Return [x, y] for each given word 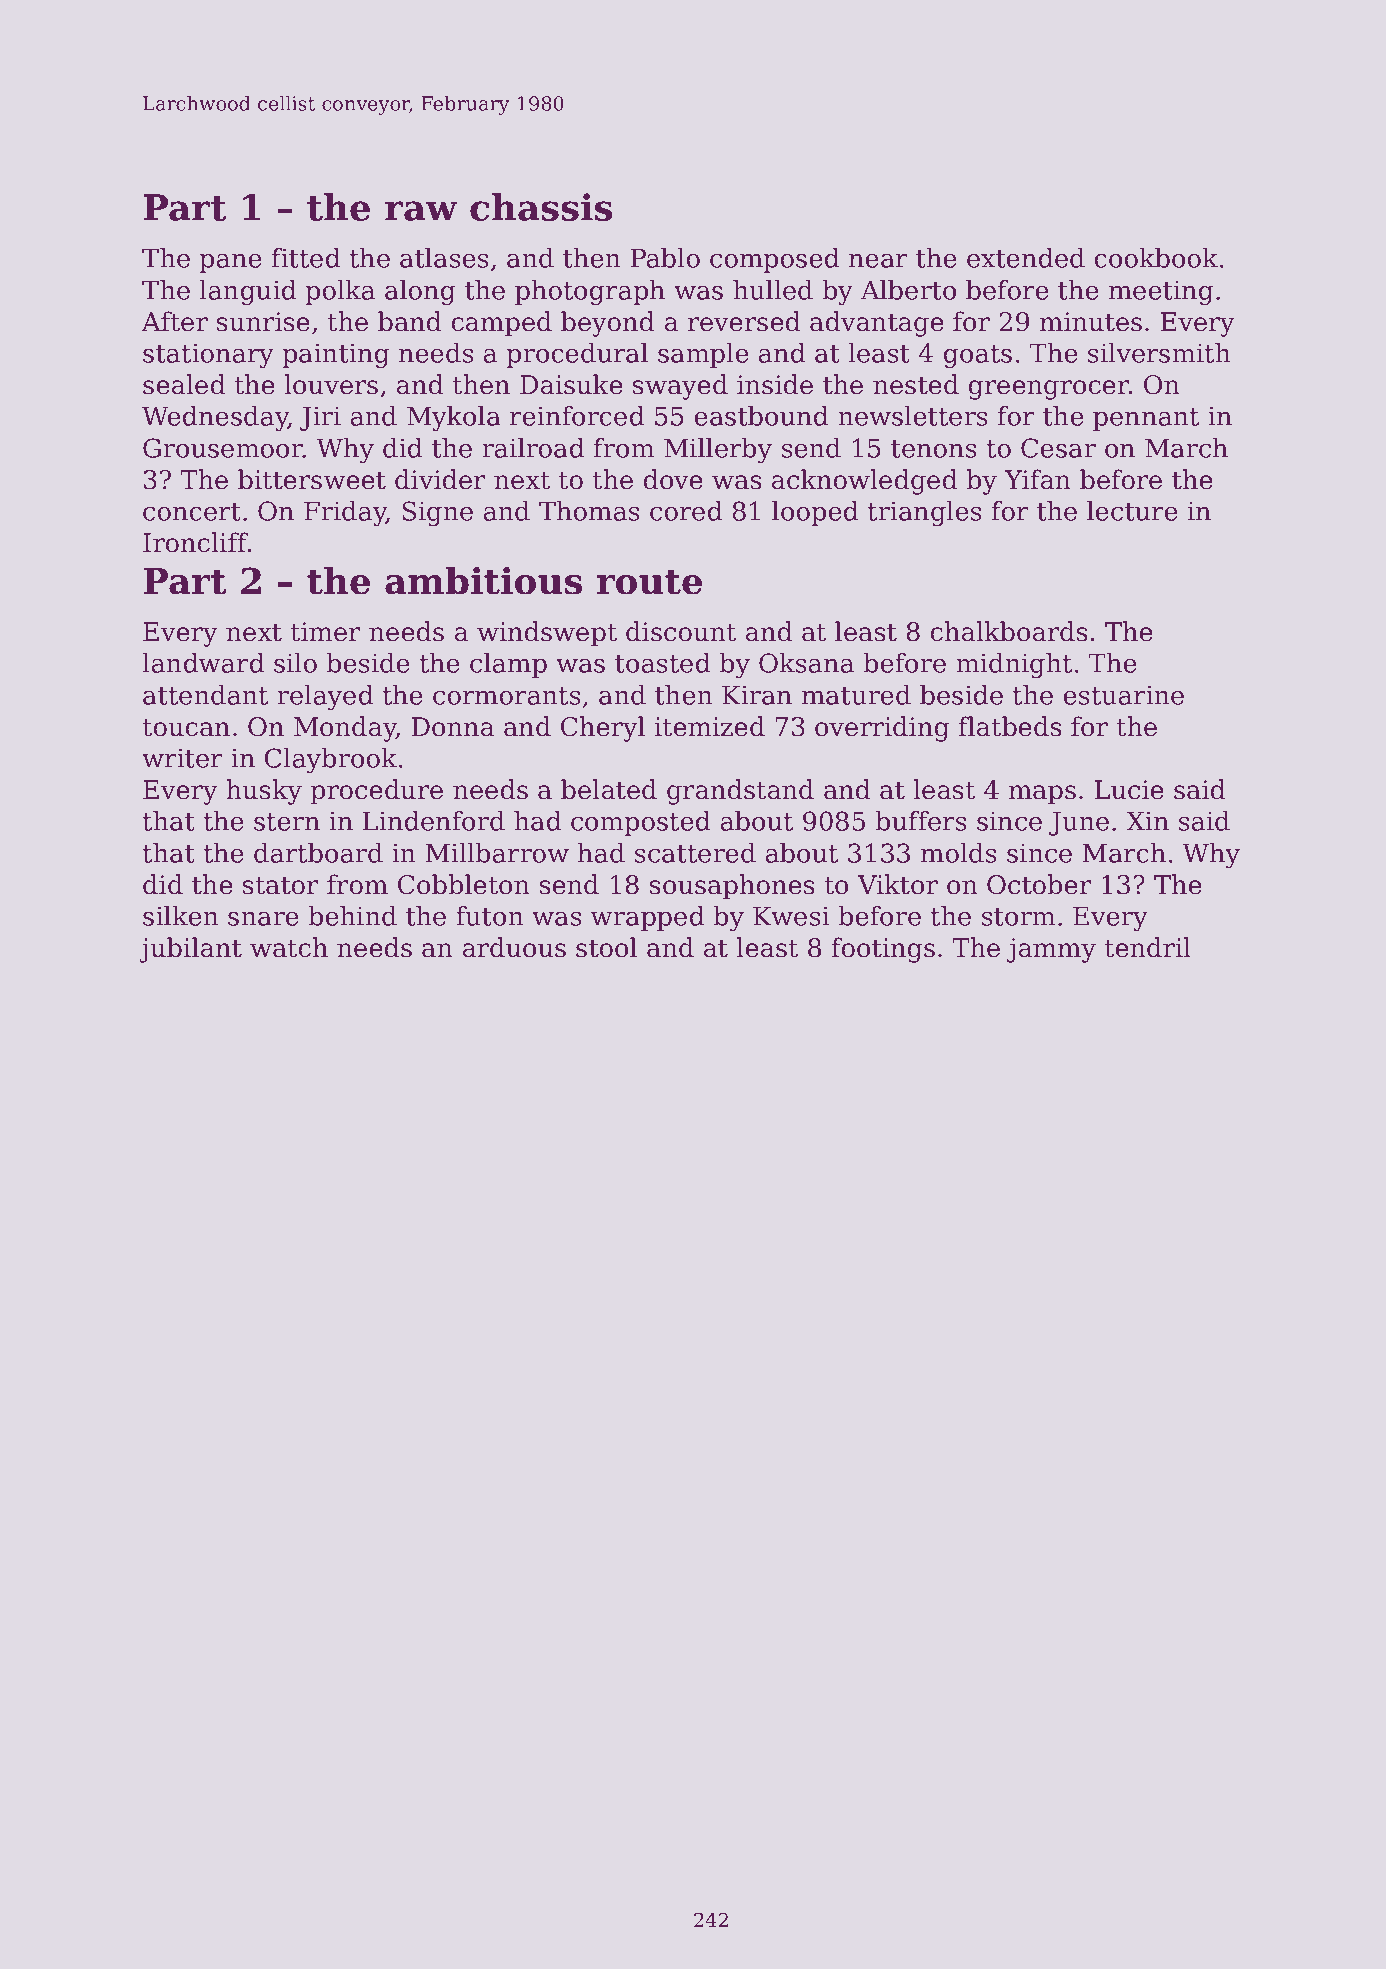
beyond [607, 324]
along [420, 292]
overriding [882, 729]
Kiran [757, 695]
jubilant [190, 950]
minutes [1091, 322]
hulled [773, 290]
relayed [325, 697]
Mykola [454, 418]
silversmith [1159, 353]
